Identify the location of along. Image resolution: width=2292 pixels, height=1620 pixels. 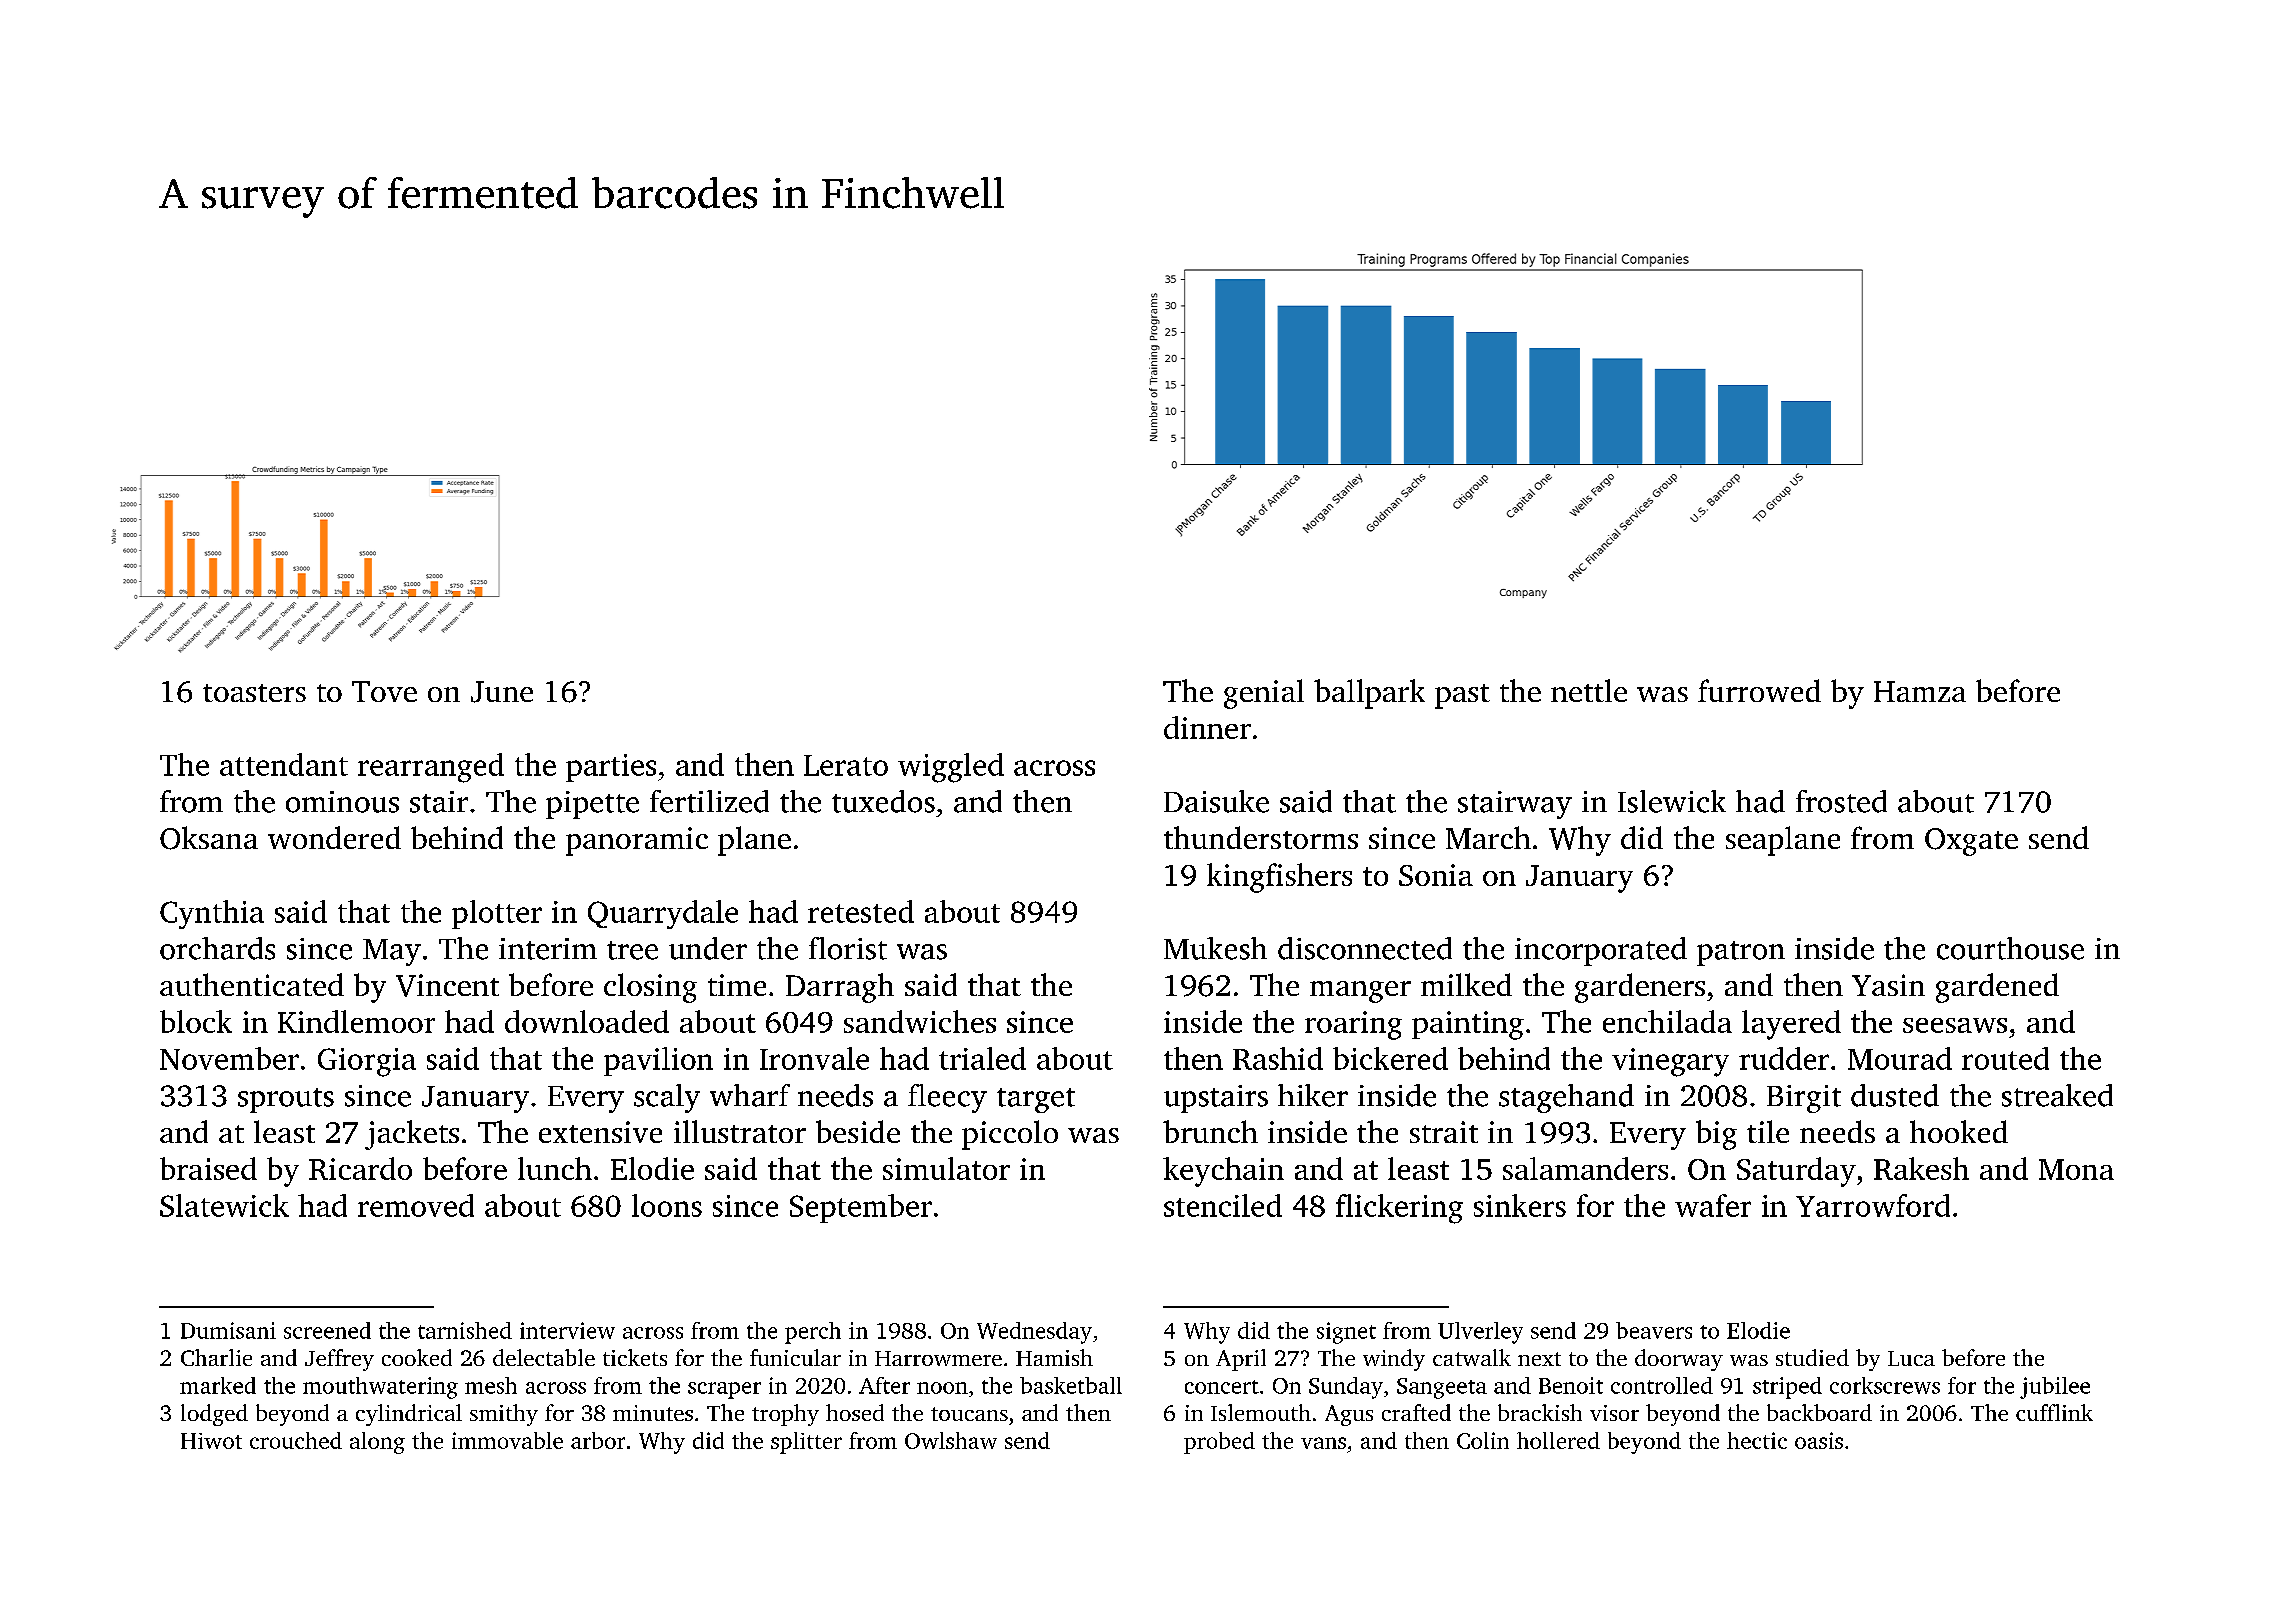
(377, 1443).
